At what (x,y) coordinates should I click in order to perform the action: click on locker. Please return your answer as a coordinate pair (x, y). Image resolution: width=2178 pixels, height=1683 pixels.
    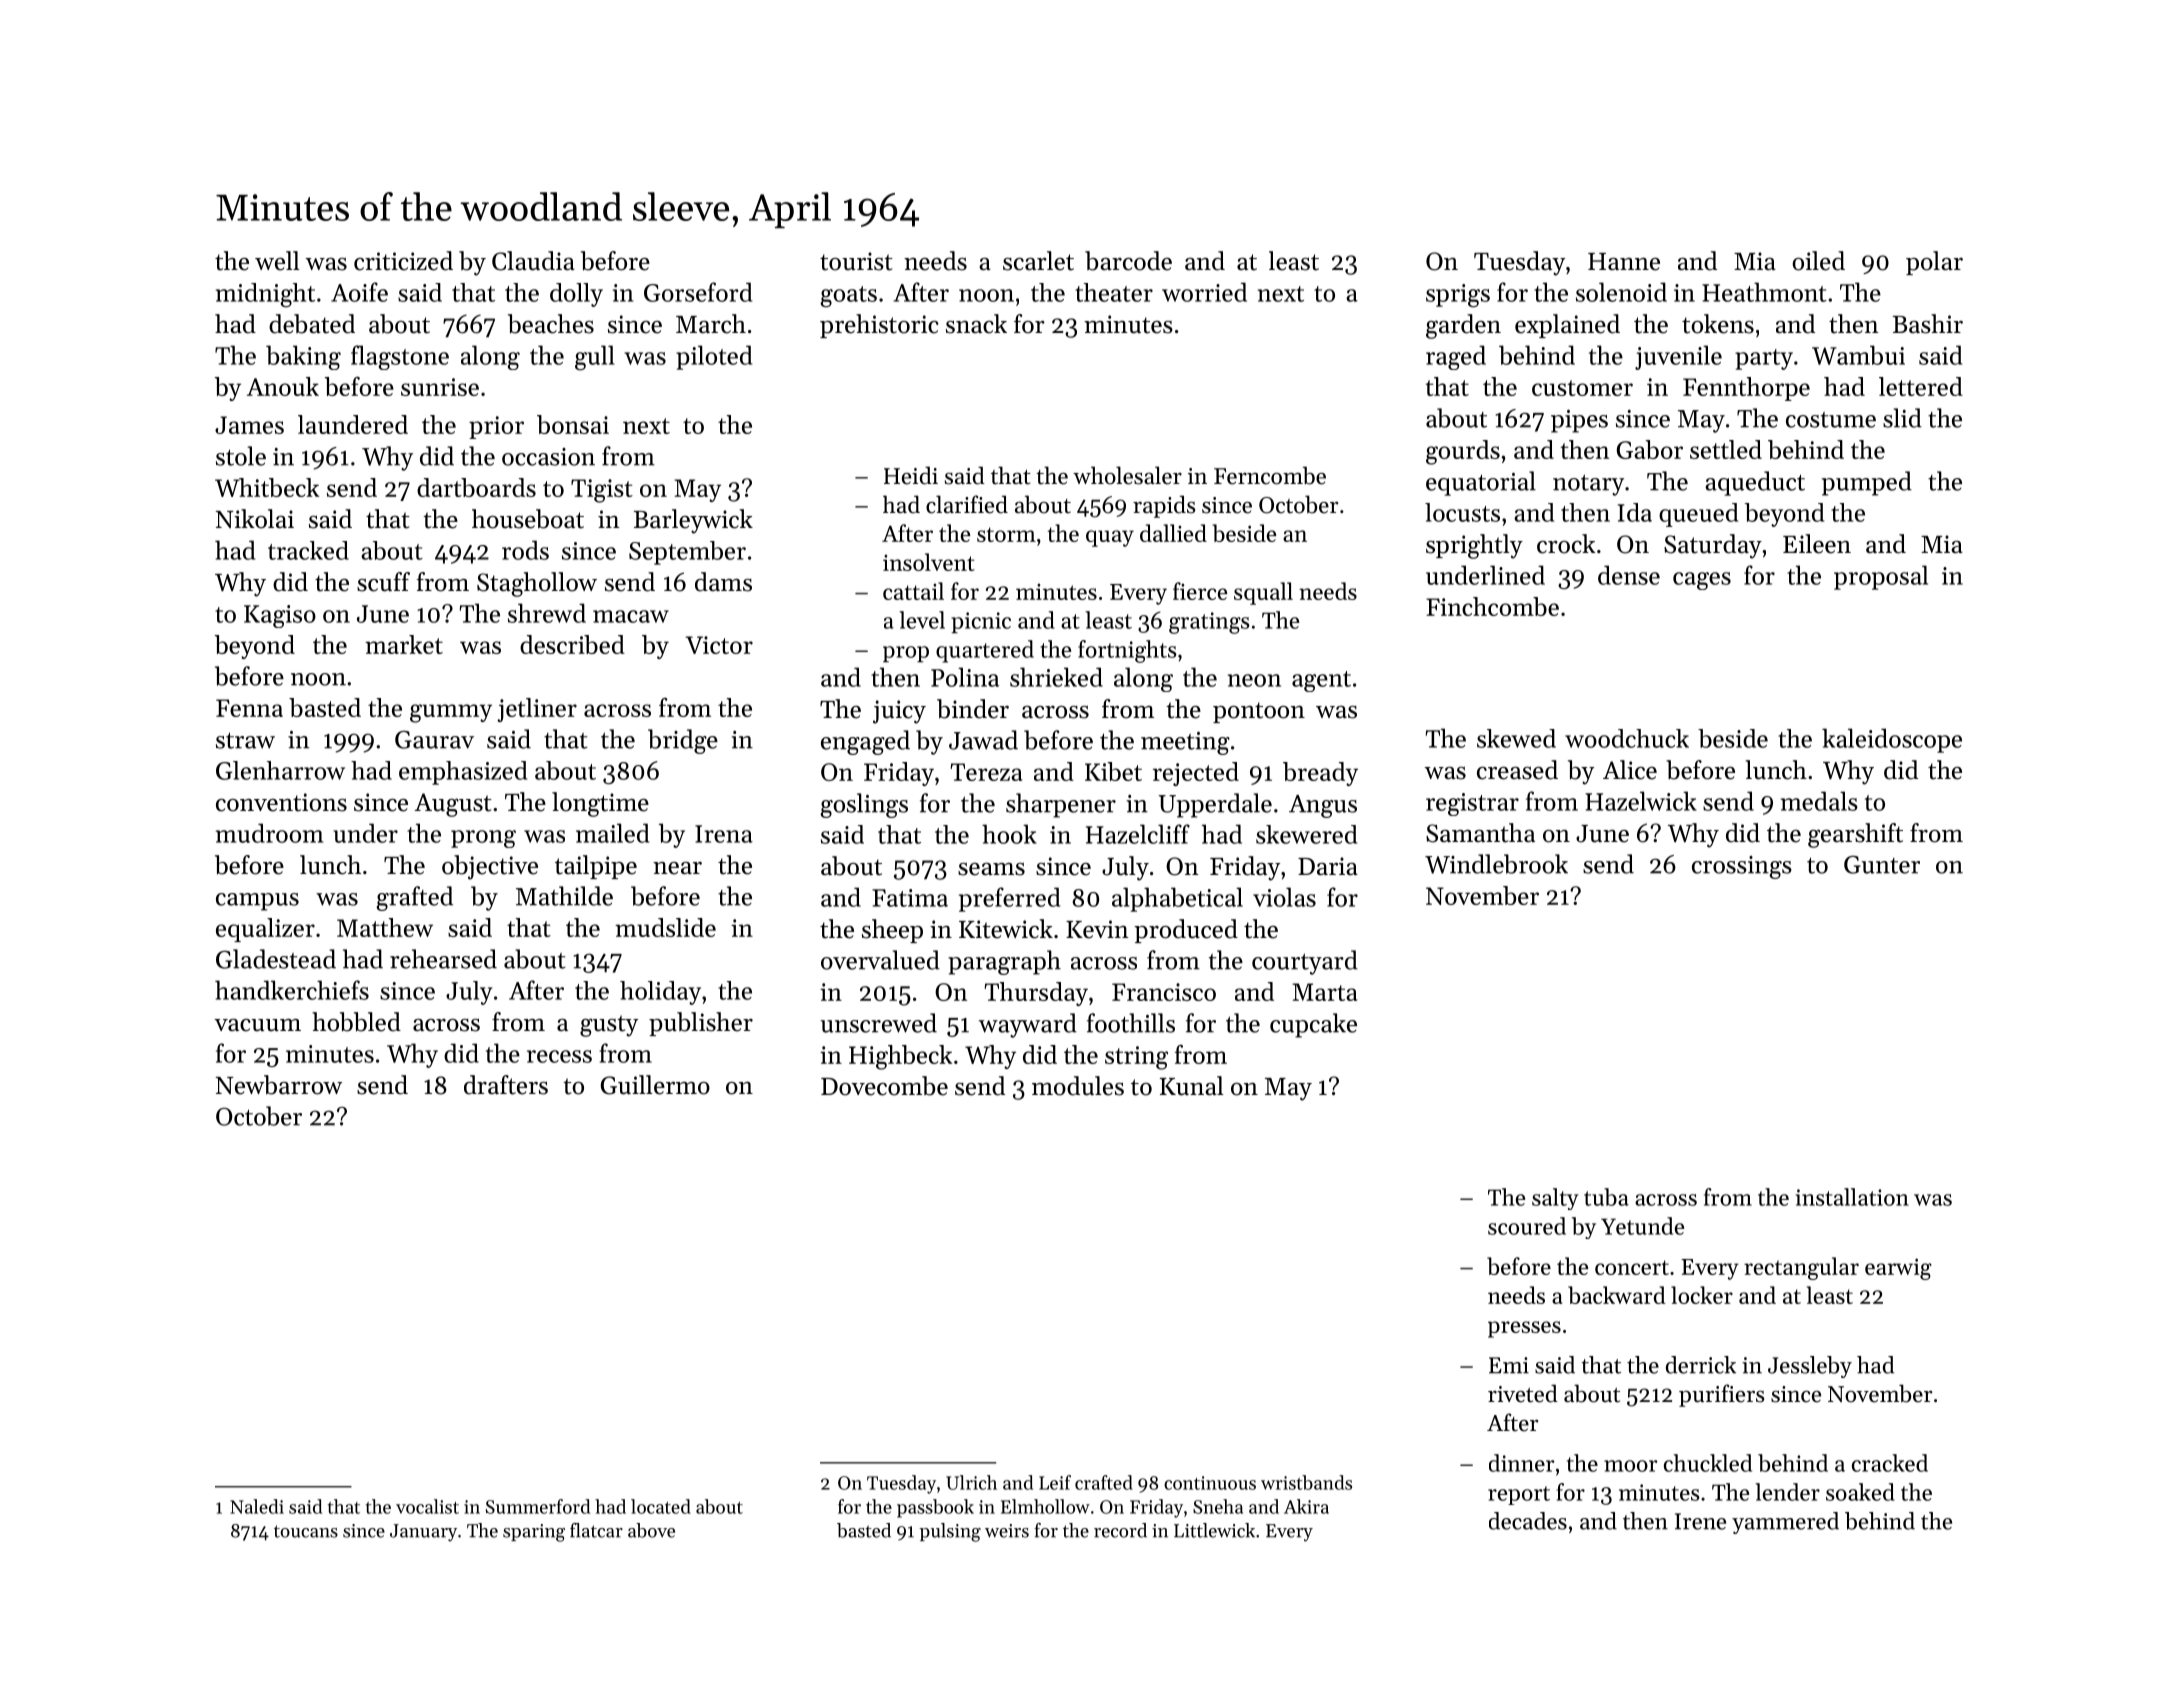
    Looking at the image, I should click on (1702, 1295).
